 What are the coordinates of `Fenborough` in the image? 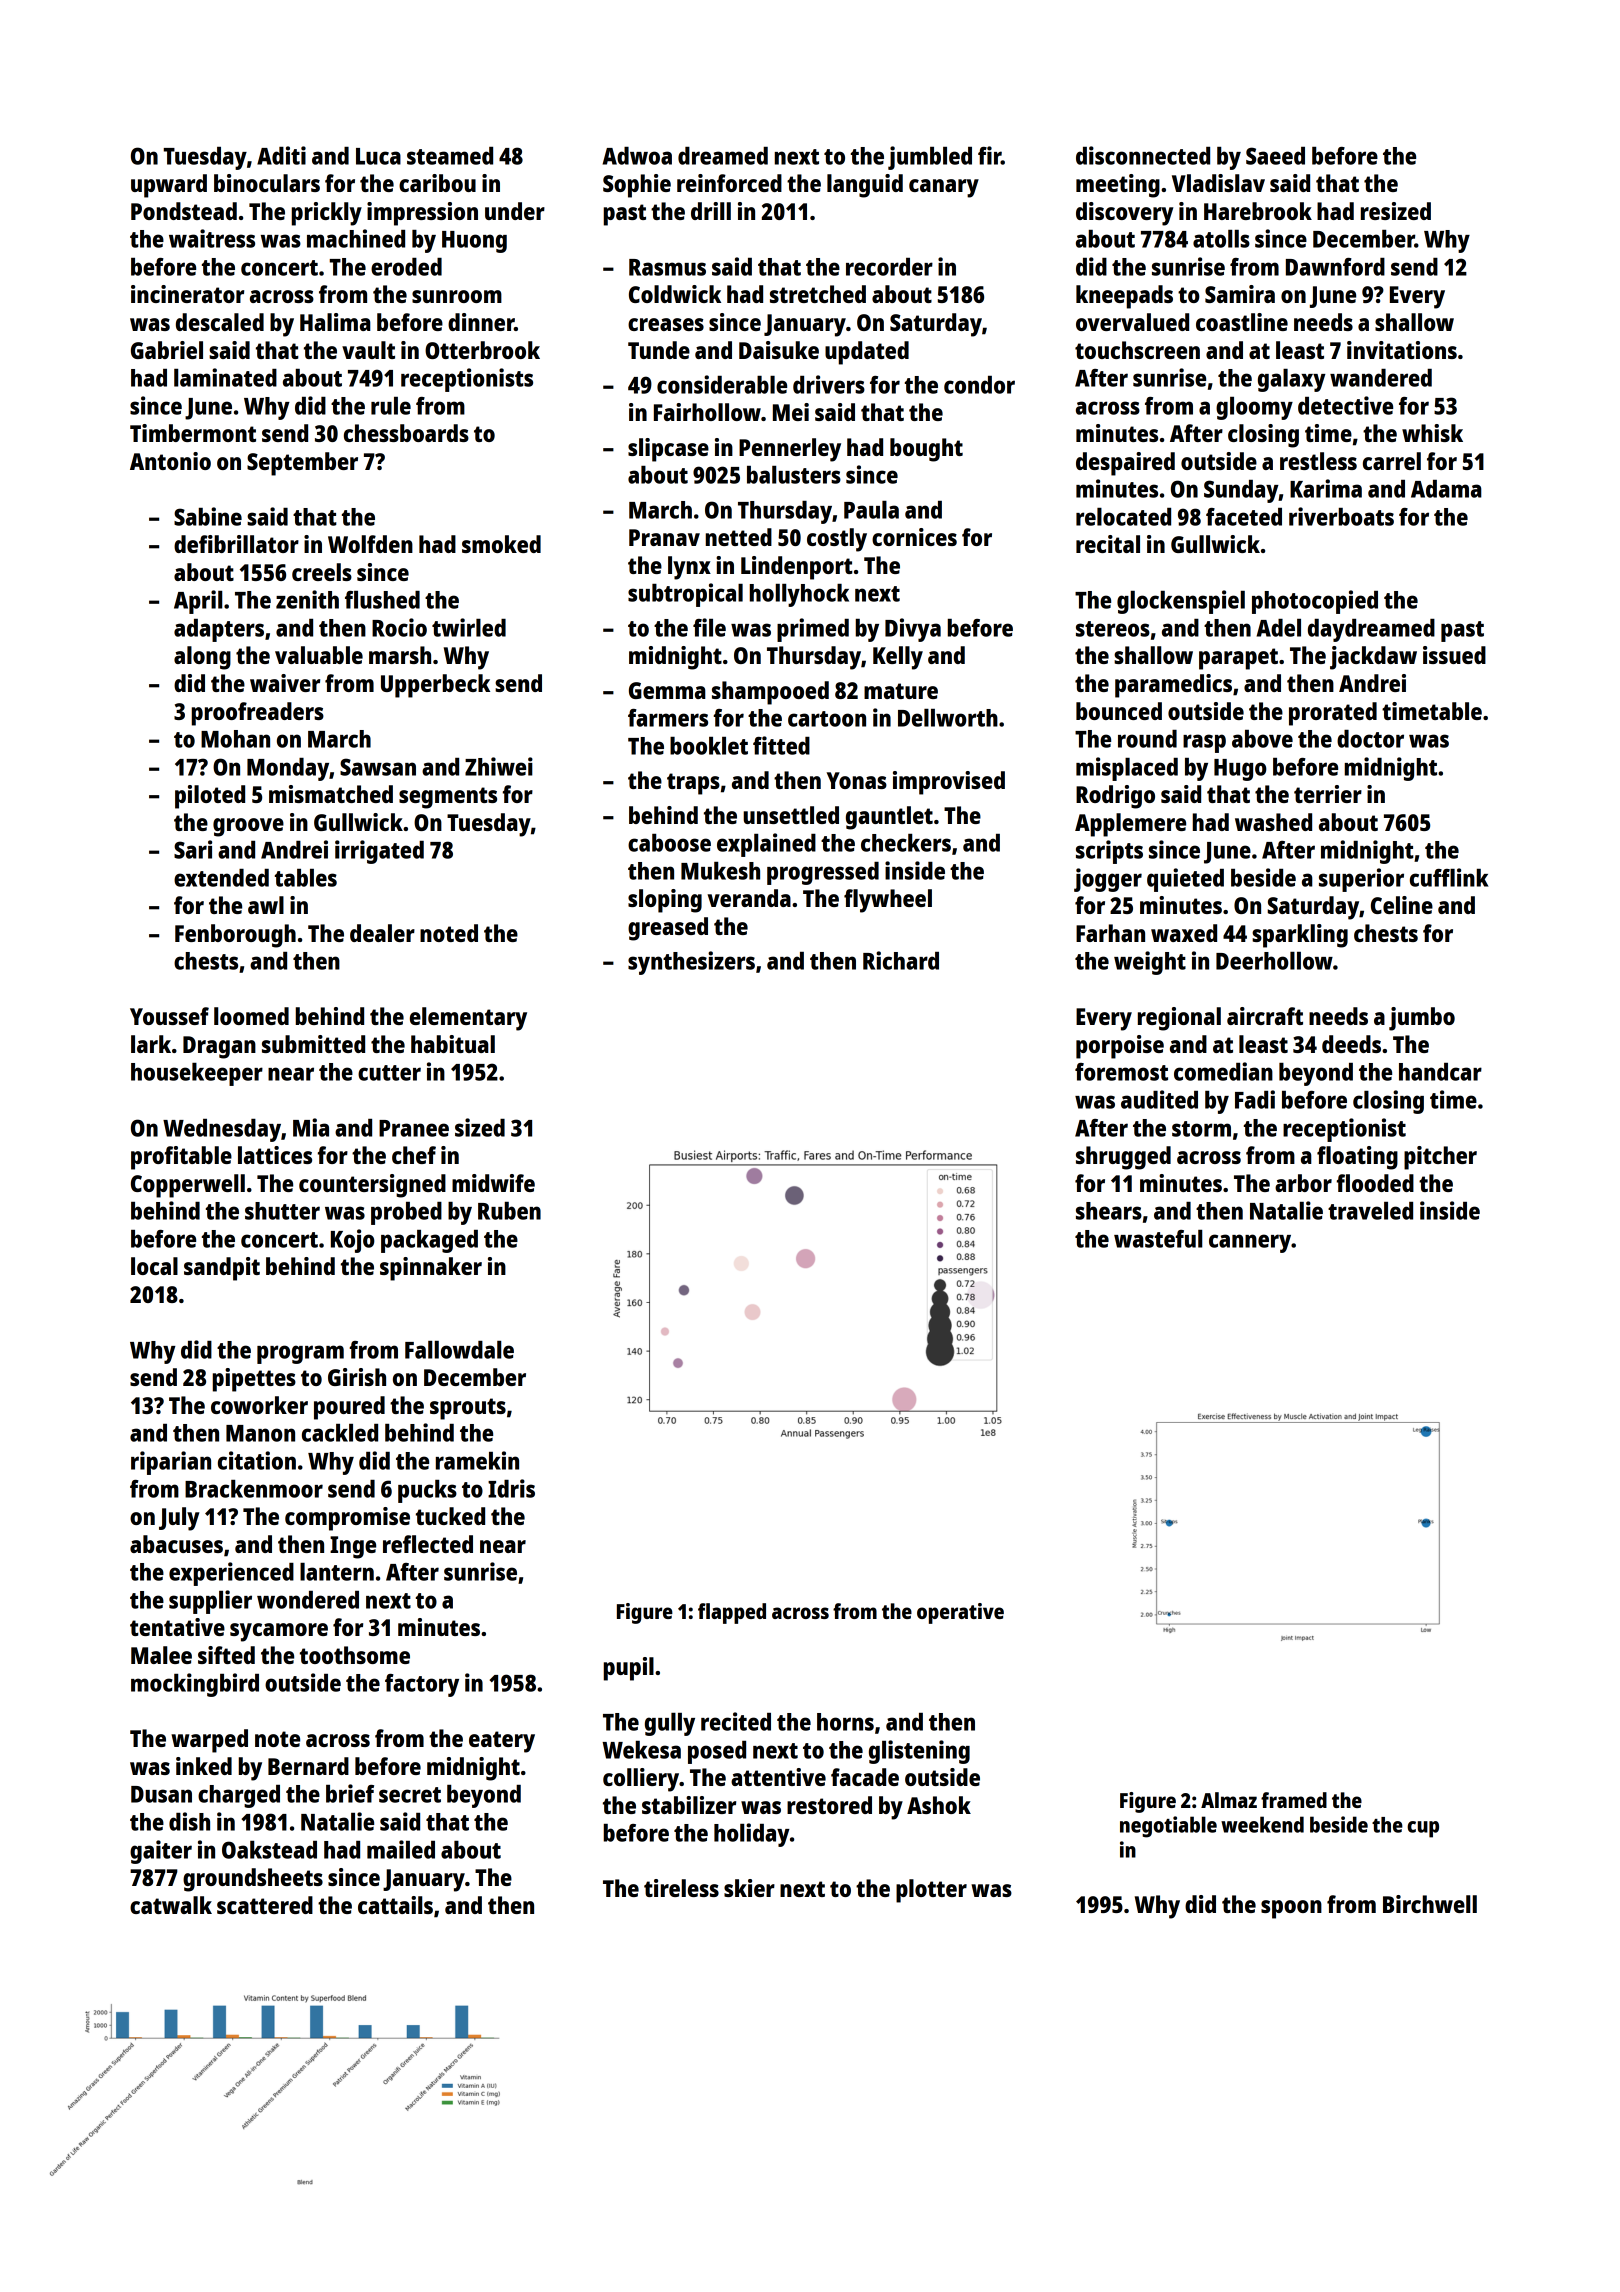 It's located at (235, 936).
